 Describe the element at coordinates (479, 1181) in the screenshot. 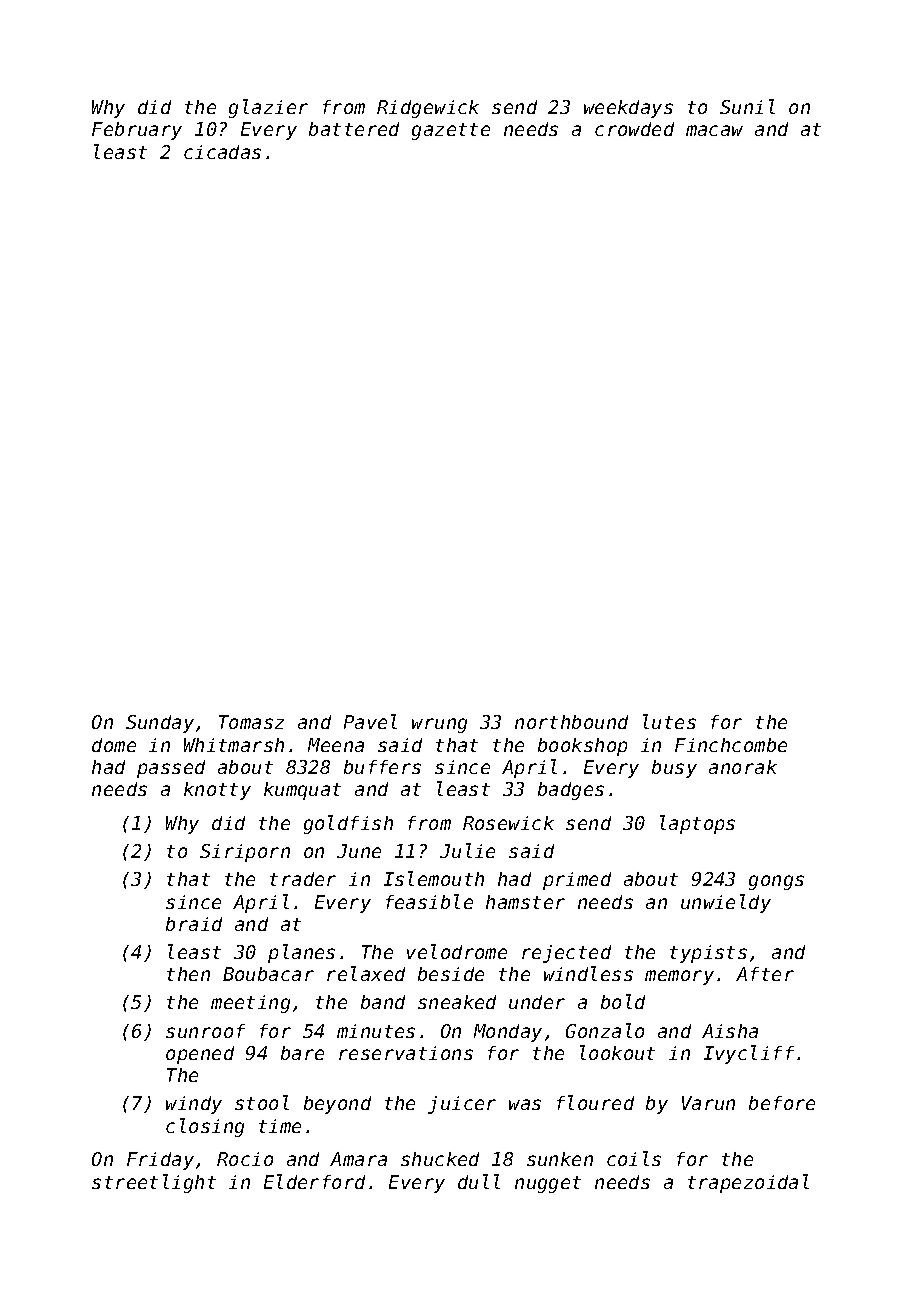

I see `dull` at that location.
